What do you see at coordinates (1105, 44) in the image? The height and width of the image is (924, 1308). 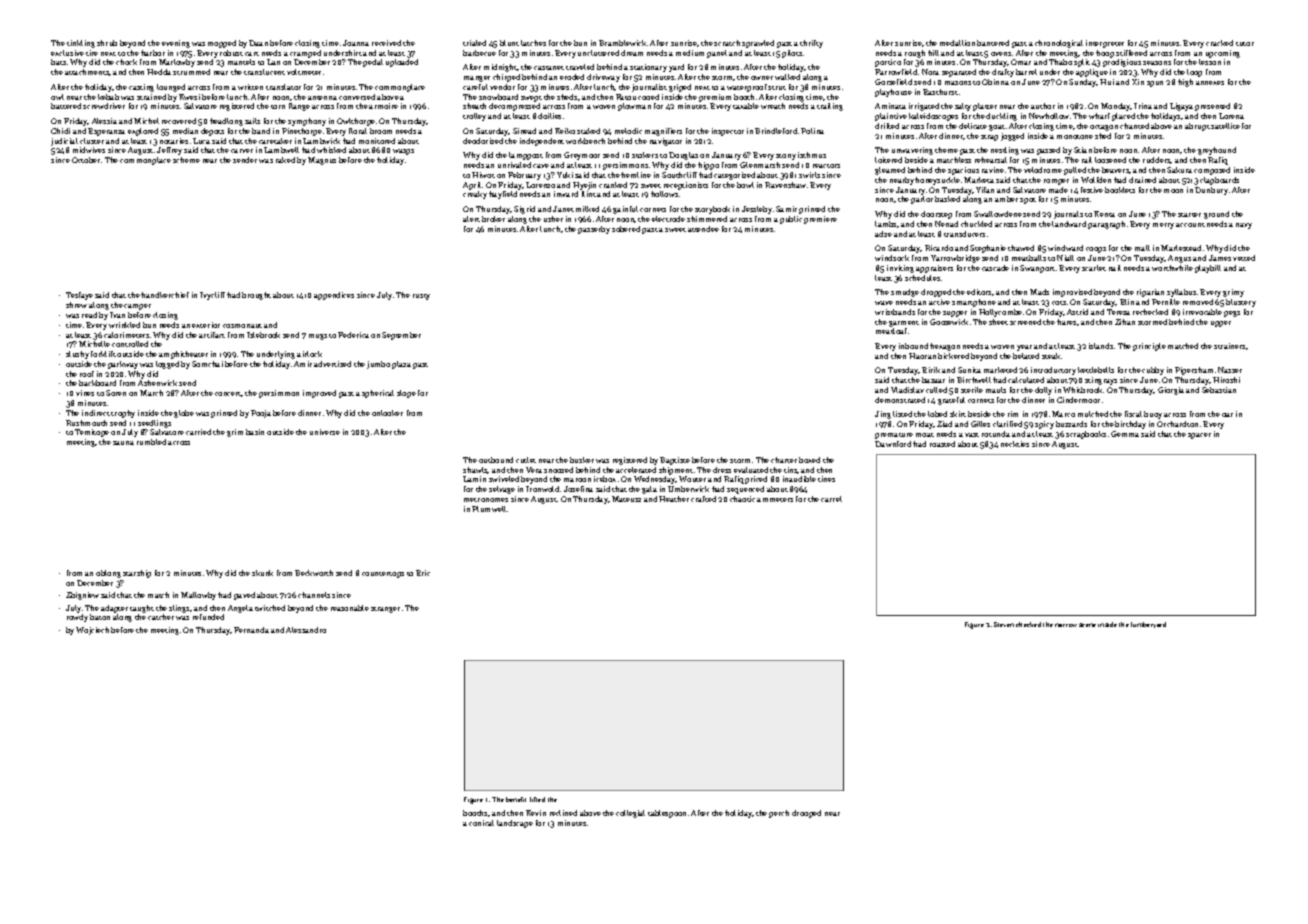 I see `interpreter` at bounding box center [1105, 44].
